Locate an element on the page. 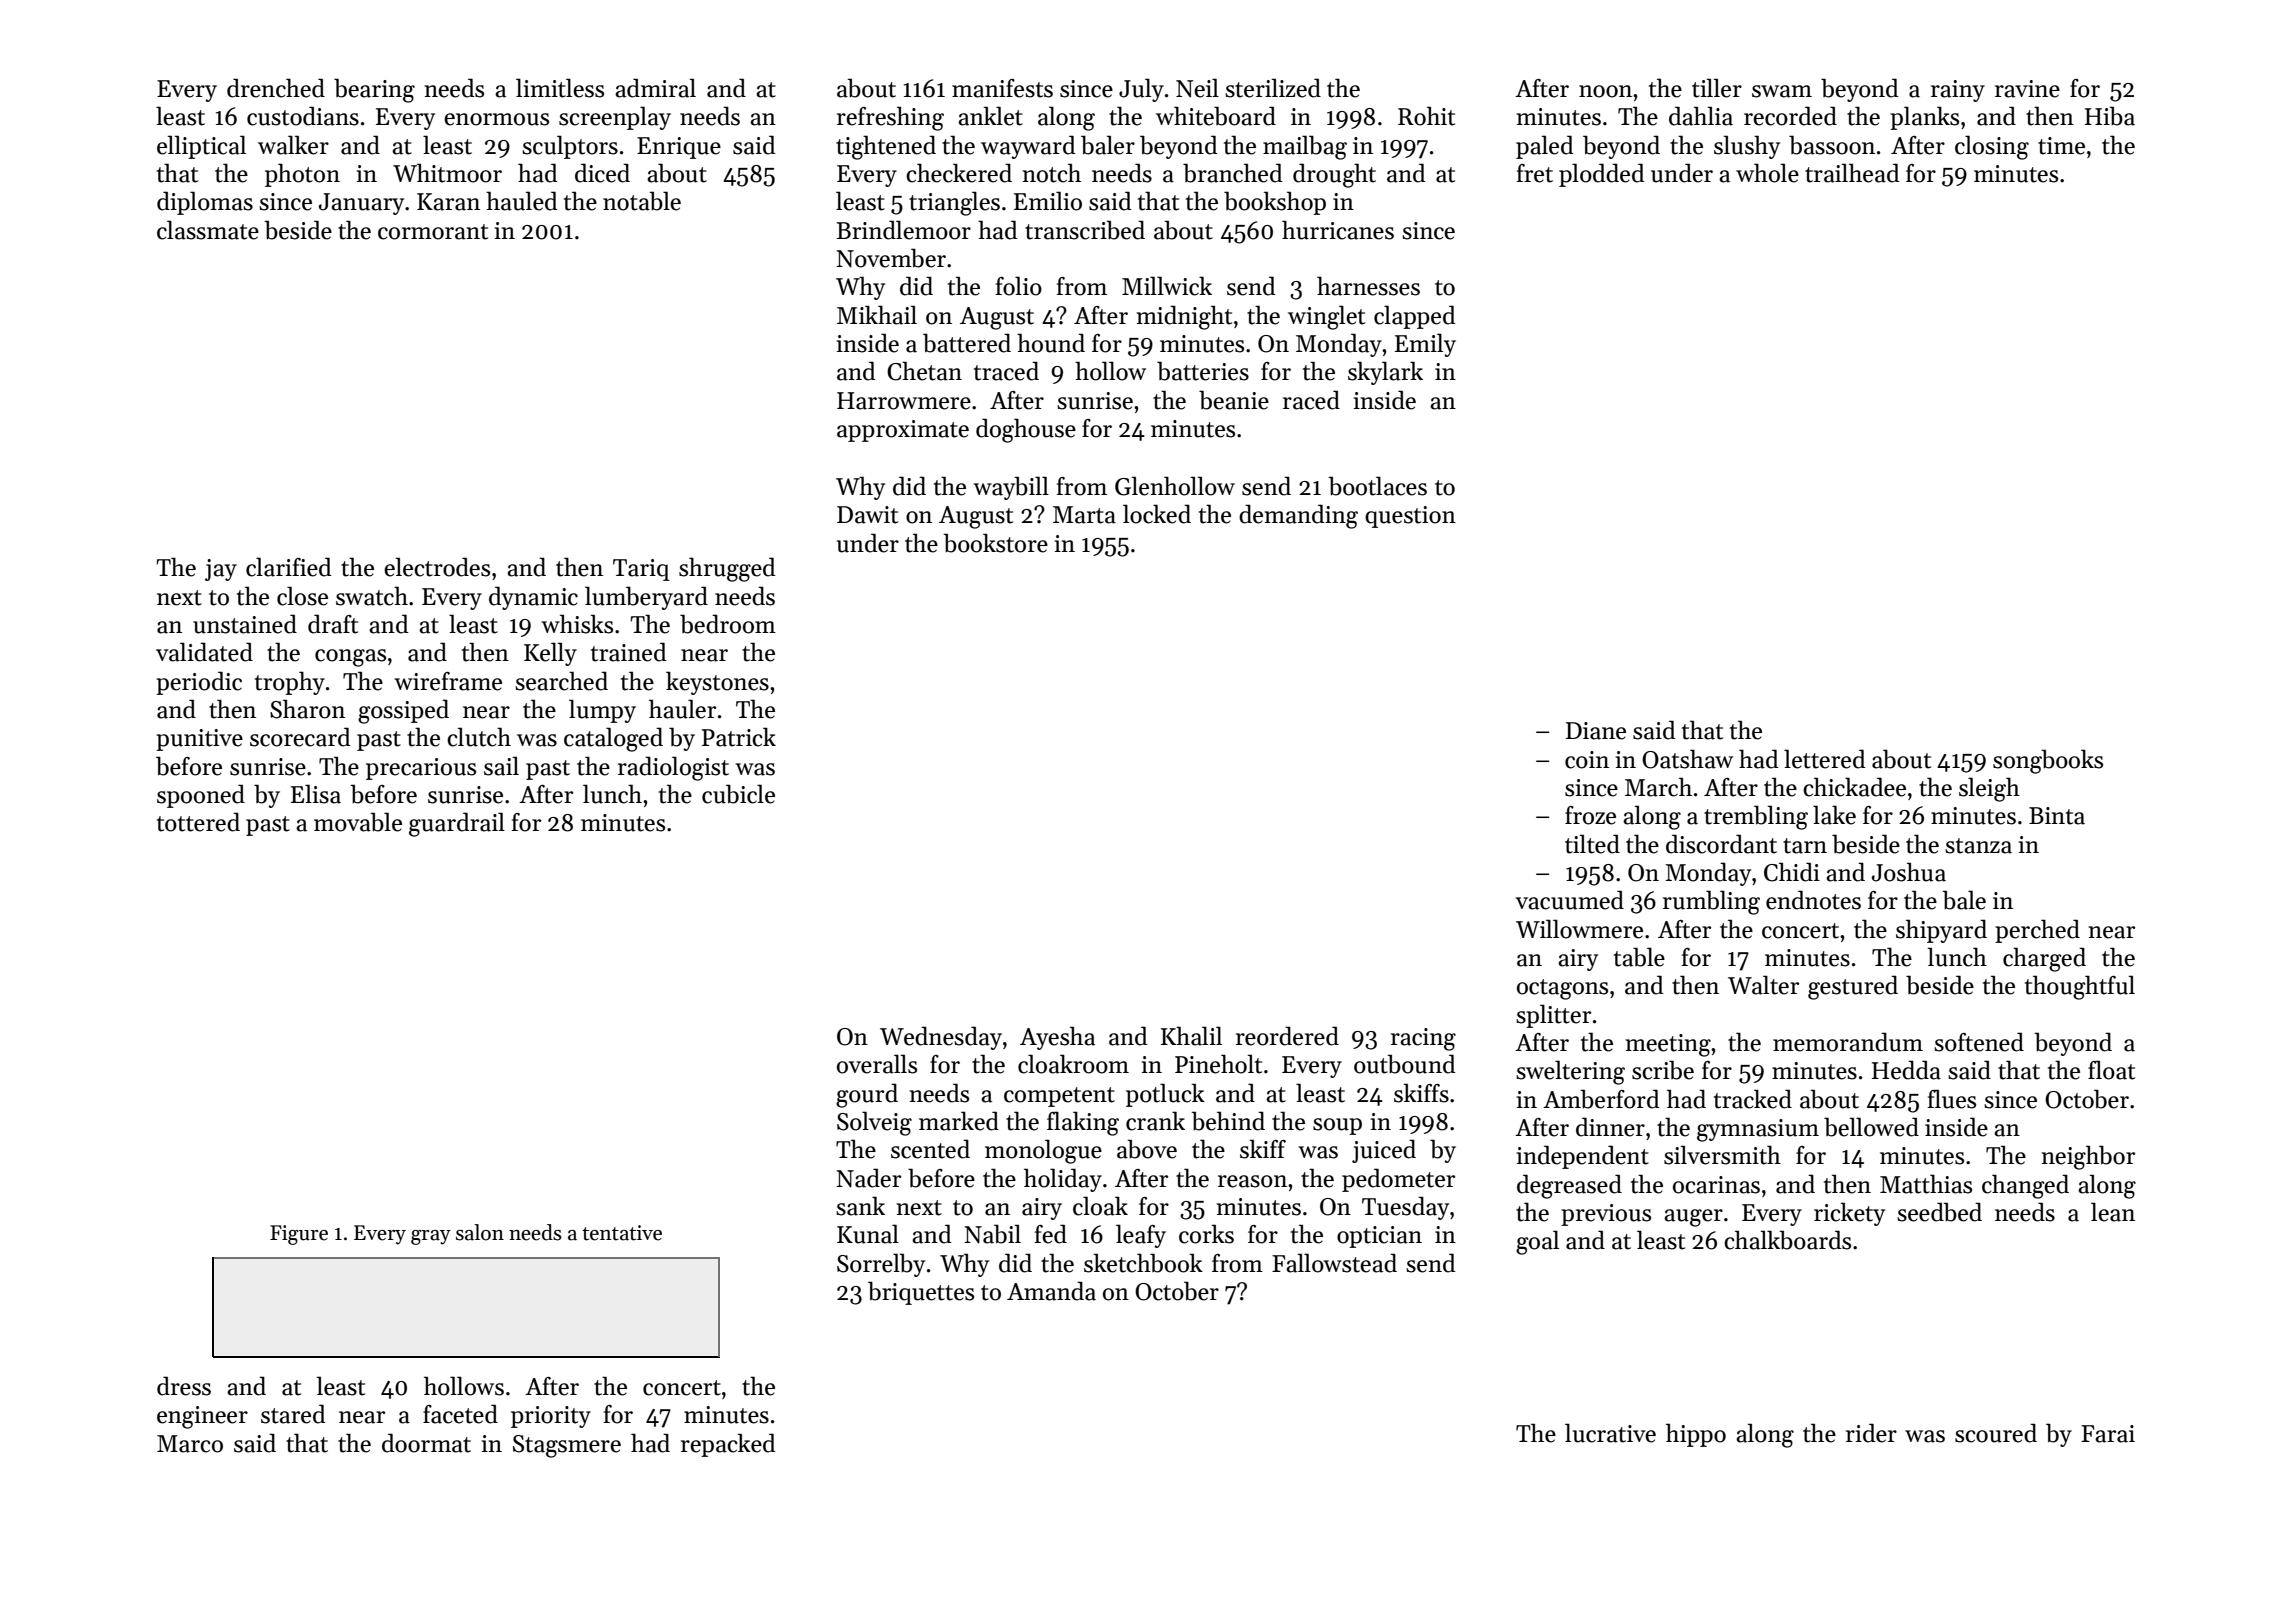 This document has width=2292, height=1620. bookstore is located at coordinates (995, 543).
